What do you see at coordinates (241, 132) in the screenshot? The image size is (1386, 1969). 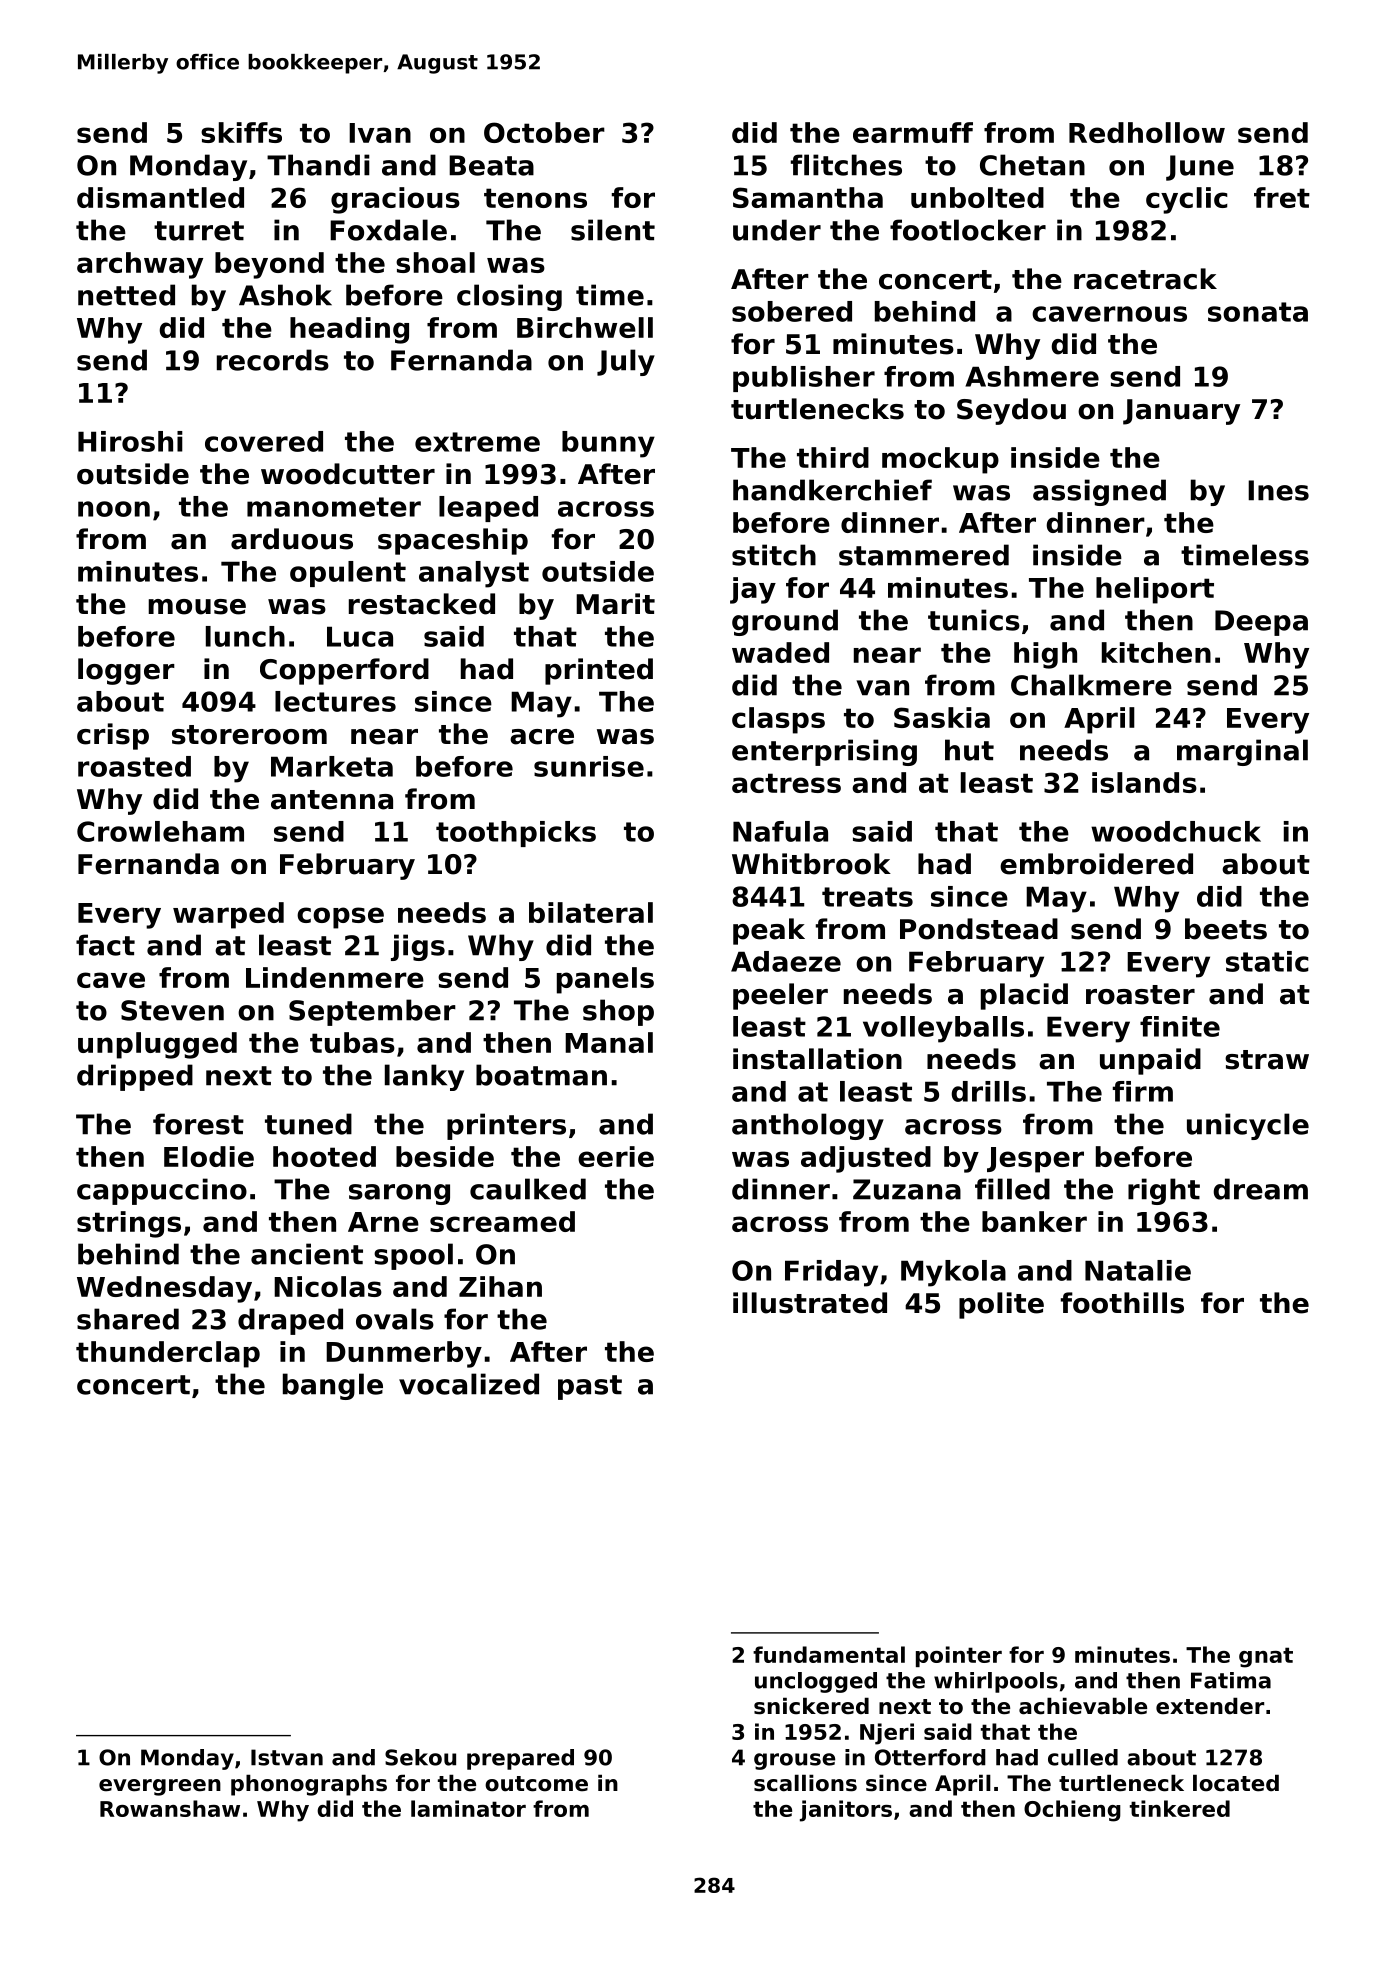 I see `skiffs` at bounding box center [241, 132].
